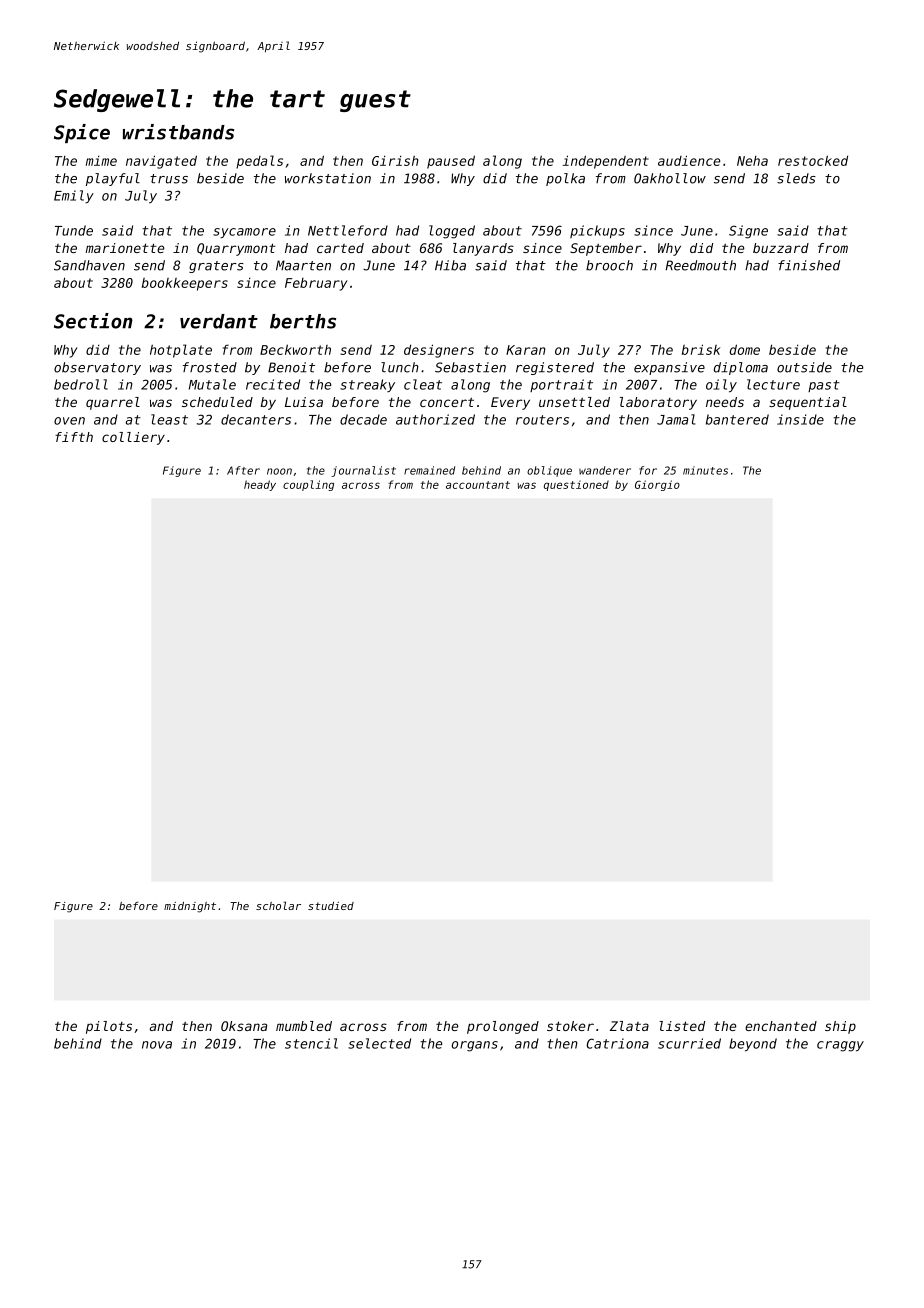 The image size is (924, 1308). Describe the element at coordinates (576, 485) in the screenshot. I see `questioned` at that location.
